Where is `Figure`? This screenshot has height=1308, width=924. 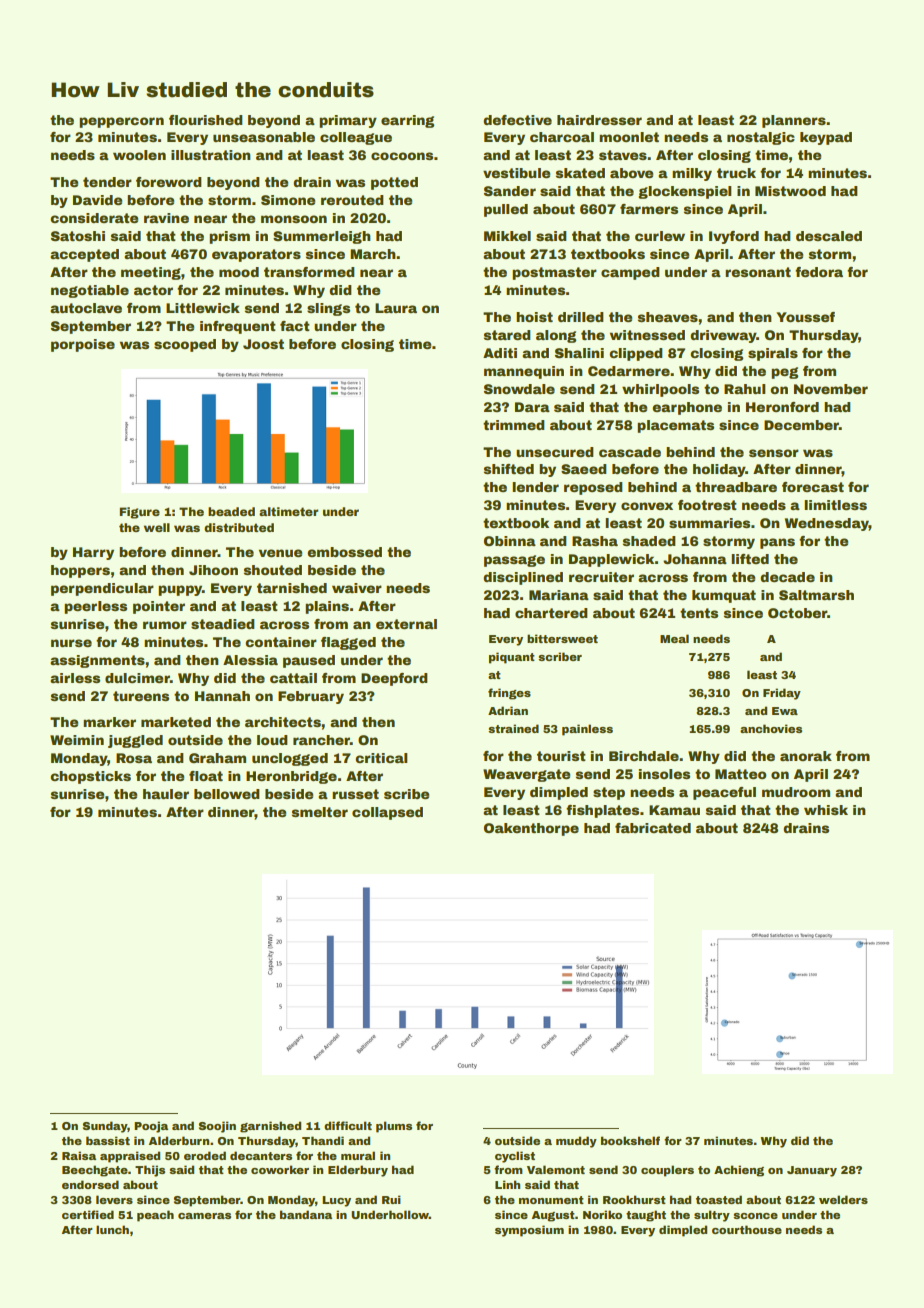
Figure is located at coordinates (139, 513).
